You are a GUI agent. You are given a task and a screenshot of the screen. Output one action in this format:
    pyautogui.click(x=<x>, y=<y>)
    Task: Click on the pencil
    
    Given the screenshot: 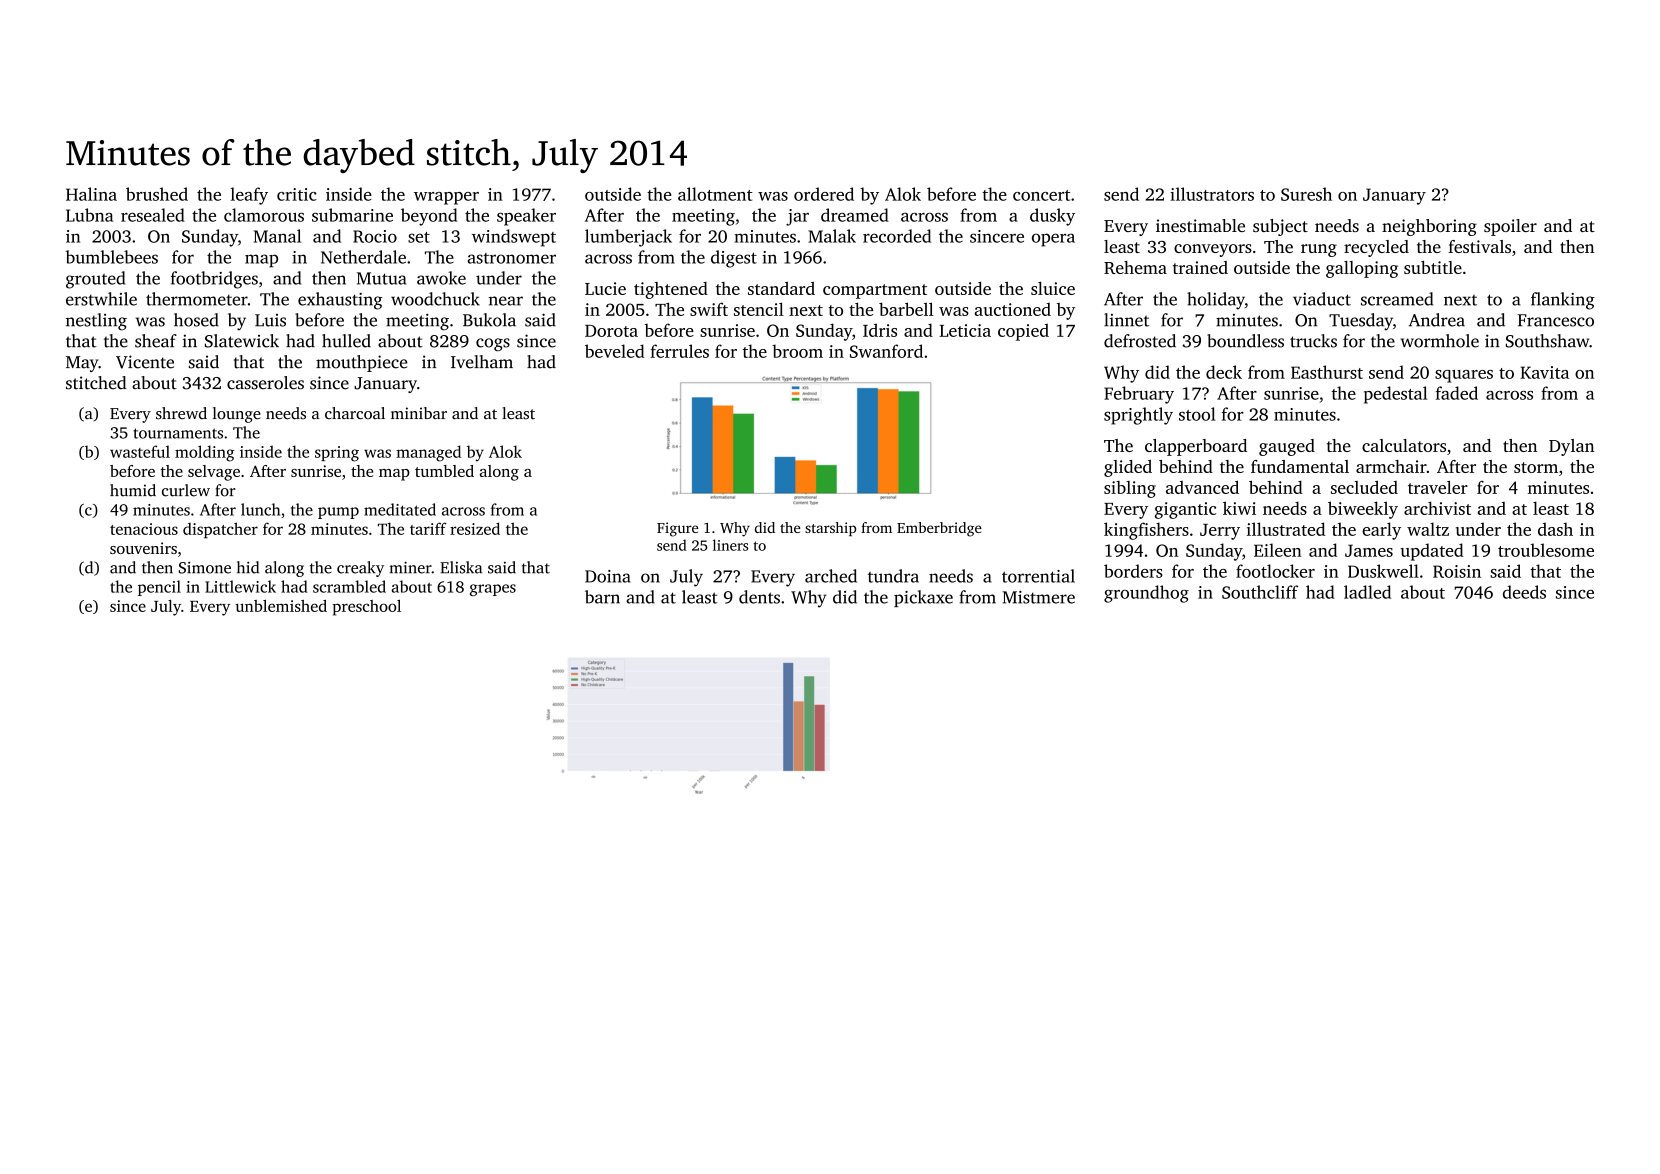 What is the action you would take?
    pyautogui.click(x=159, y=588)
